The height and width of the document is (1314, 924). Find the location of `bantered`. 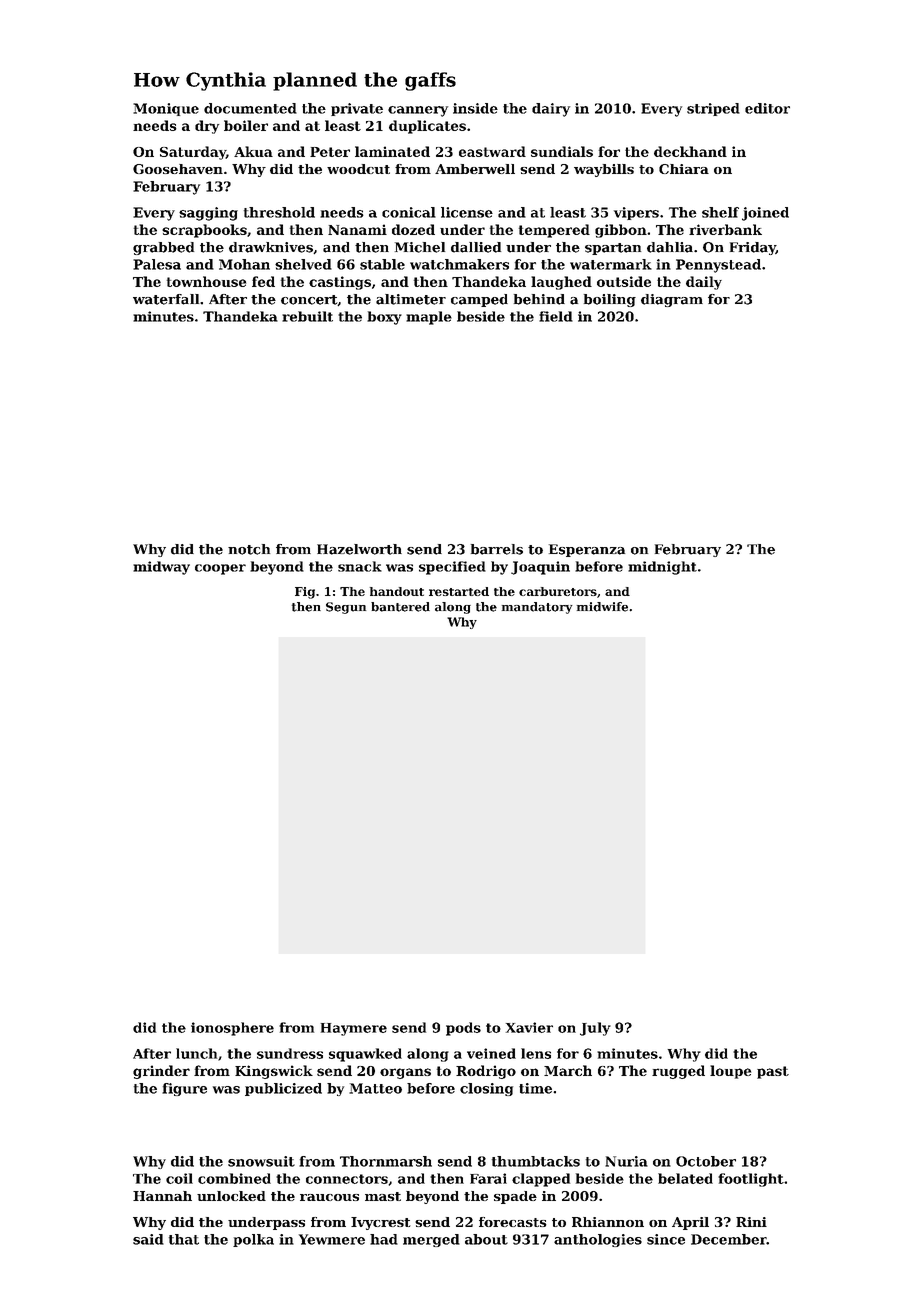

bantered is located at coordinates (400, 607).
